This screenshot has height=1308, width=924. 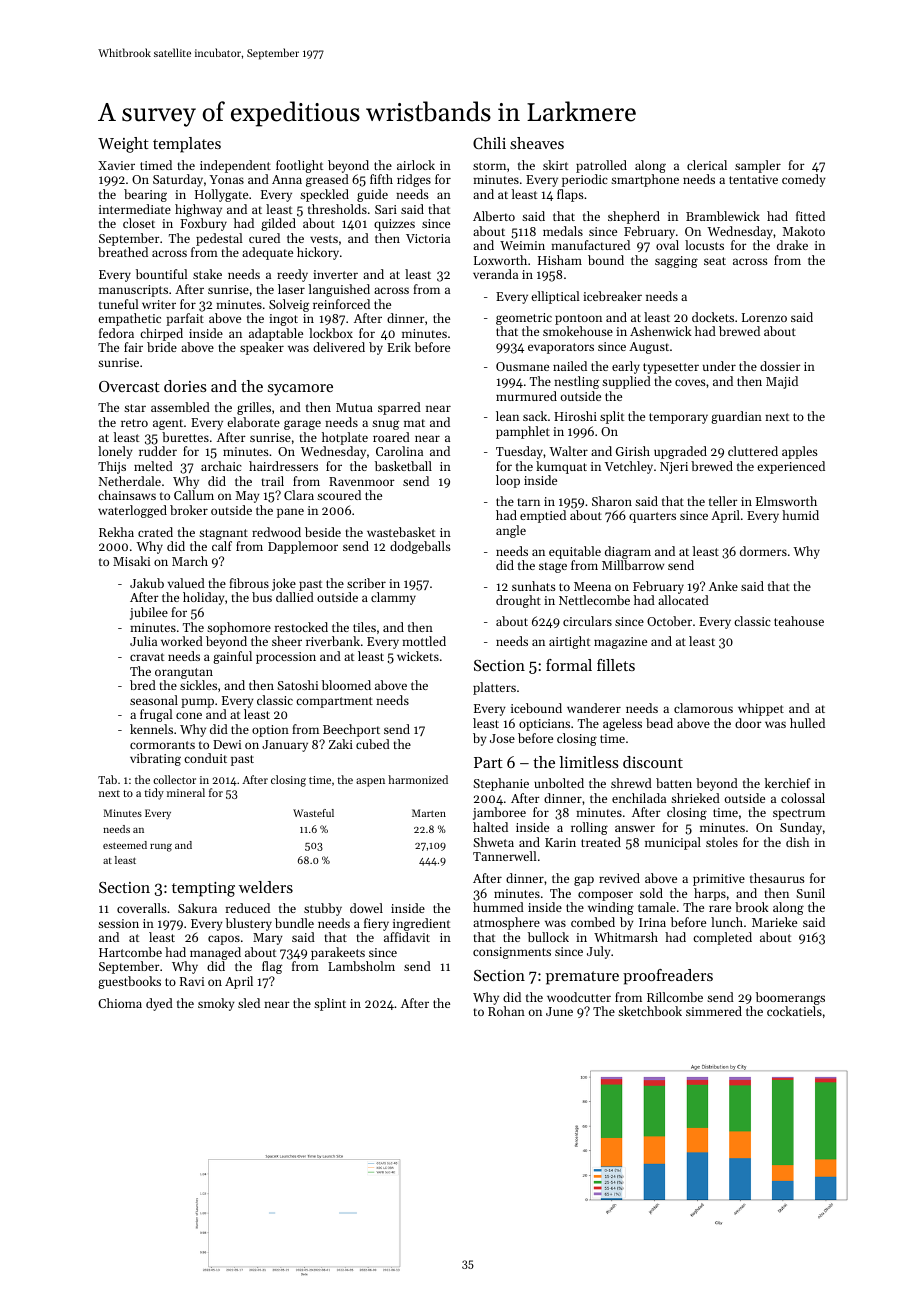 What do you see at coordinates (313, 813) in the screenshot?
I see `Wasteful` at bounding box center [313, 813].
